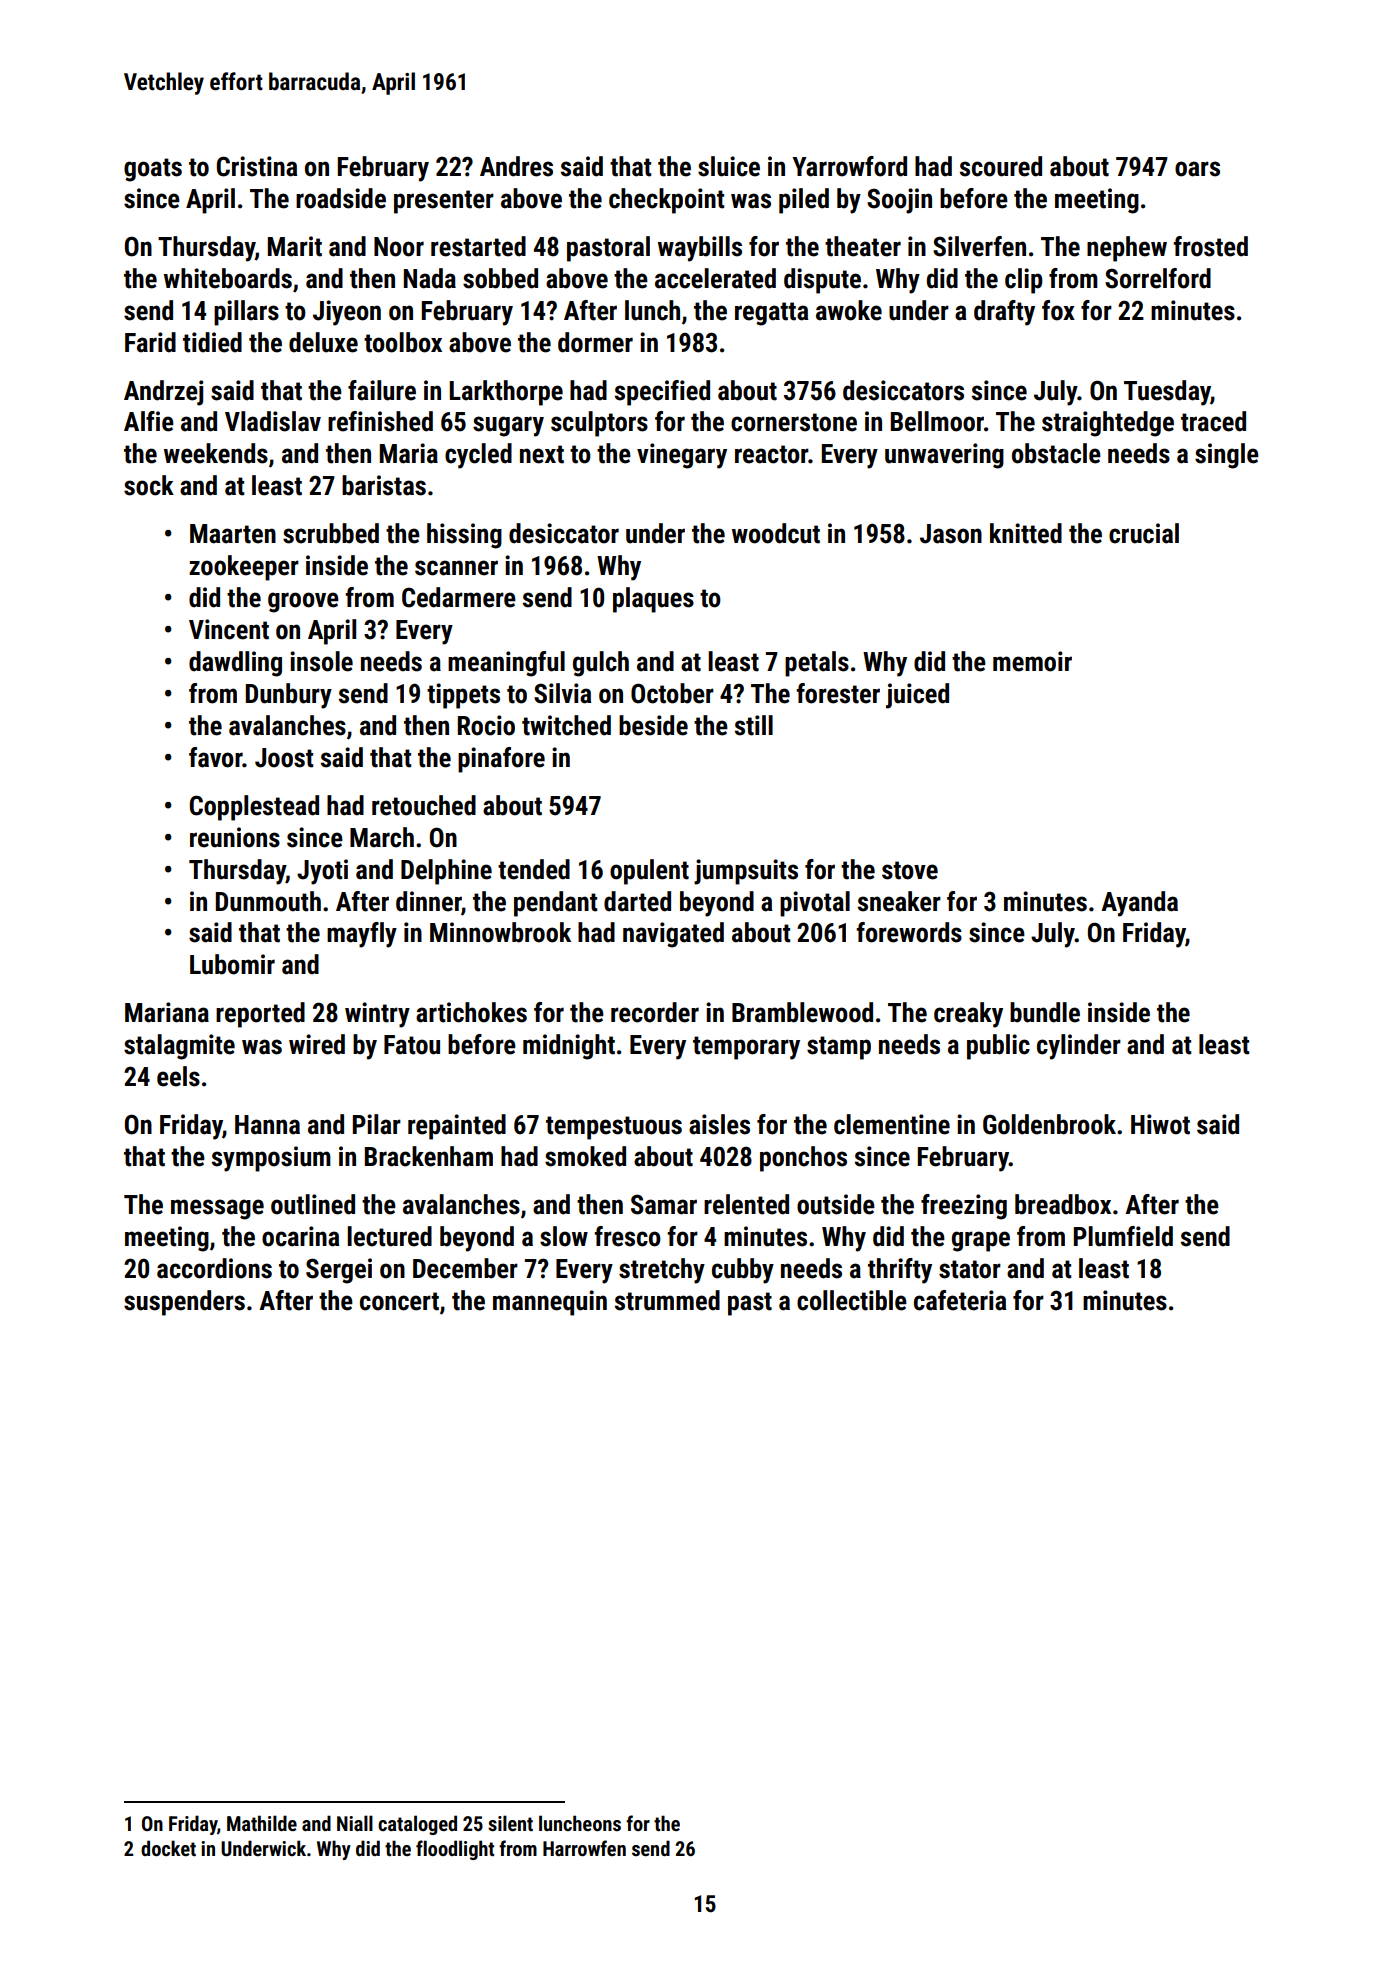 The height and width of the screenshot is (1969, 1386). What do you see at coordinates (456, 568) in the screenshot?
I see `scanner` at bounding box center [456, 568].
